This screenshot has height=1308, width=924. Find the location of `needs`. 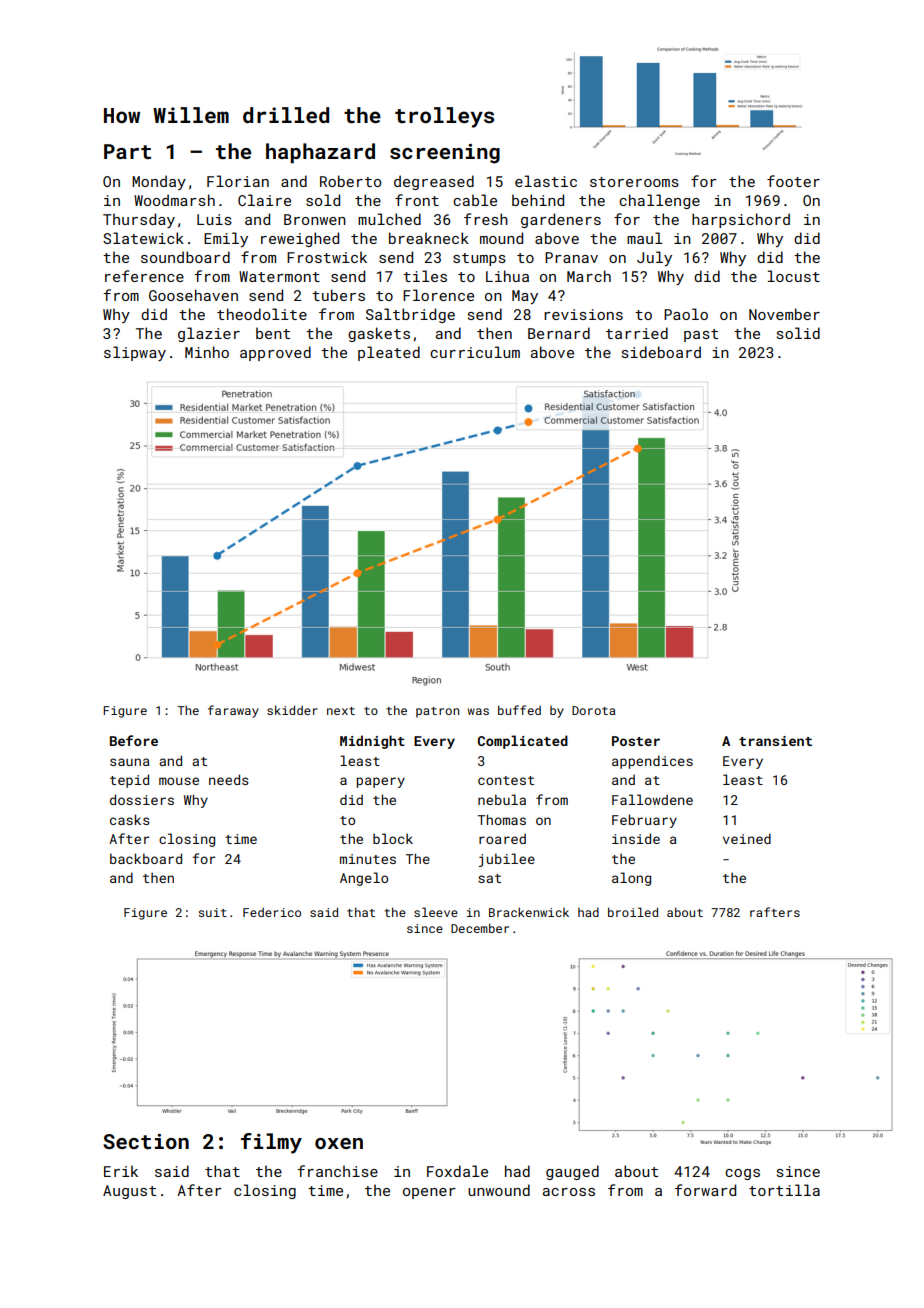

needs is located at coordinates (228, 779).
